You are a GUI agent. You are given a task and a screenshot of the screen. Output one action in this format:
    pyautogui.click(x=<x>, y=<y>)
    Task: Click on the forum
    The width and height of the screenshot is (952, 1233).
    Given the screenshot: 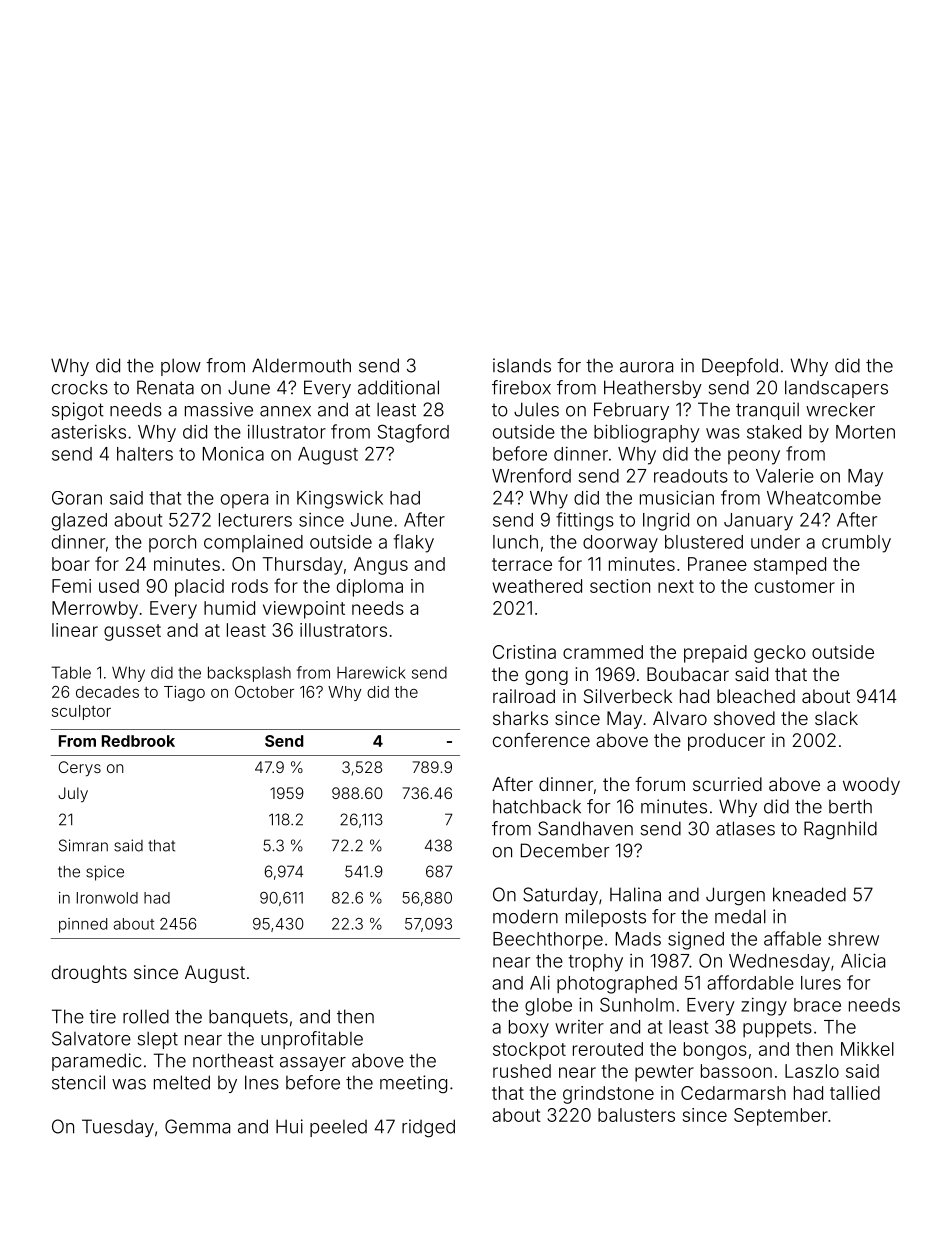 What is the action you would take?
    pyautogui.click(x=660, y=784)
